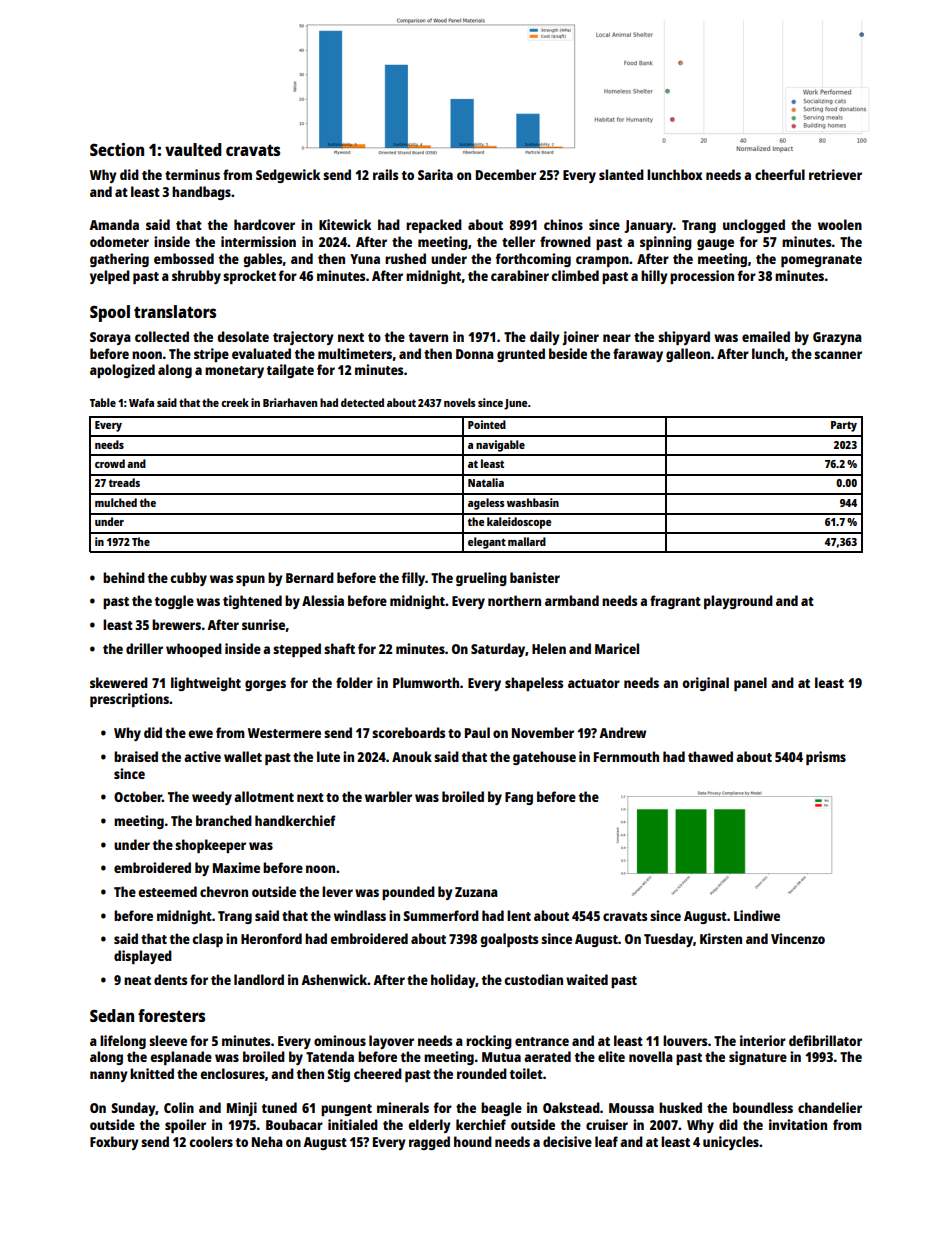 The height and width of the document is (1233, 952). Describe the element at coordinates (243, 756) in the document. I see `wallet` at that location.
